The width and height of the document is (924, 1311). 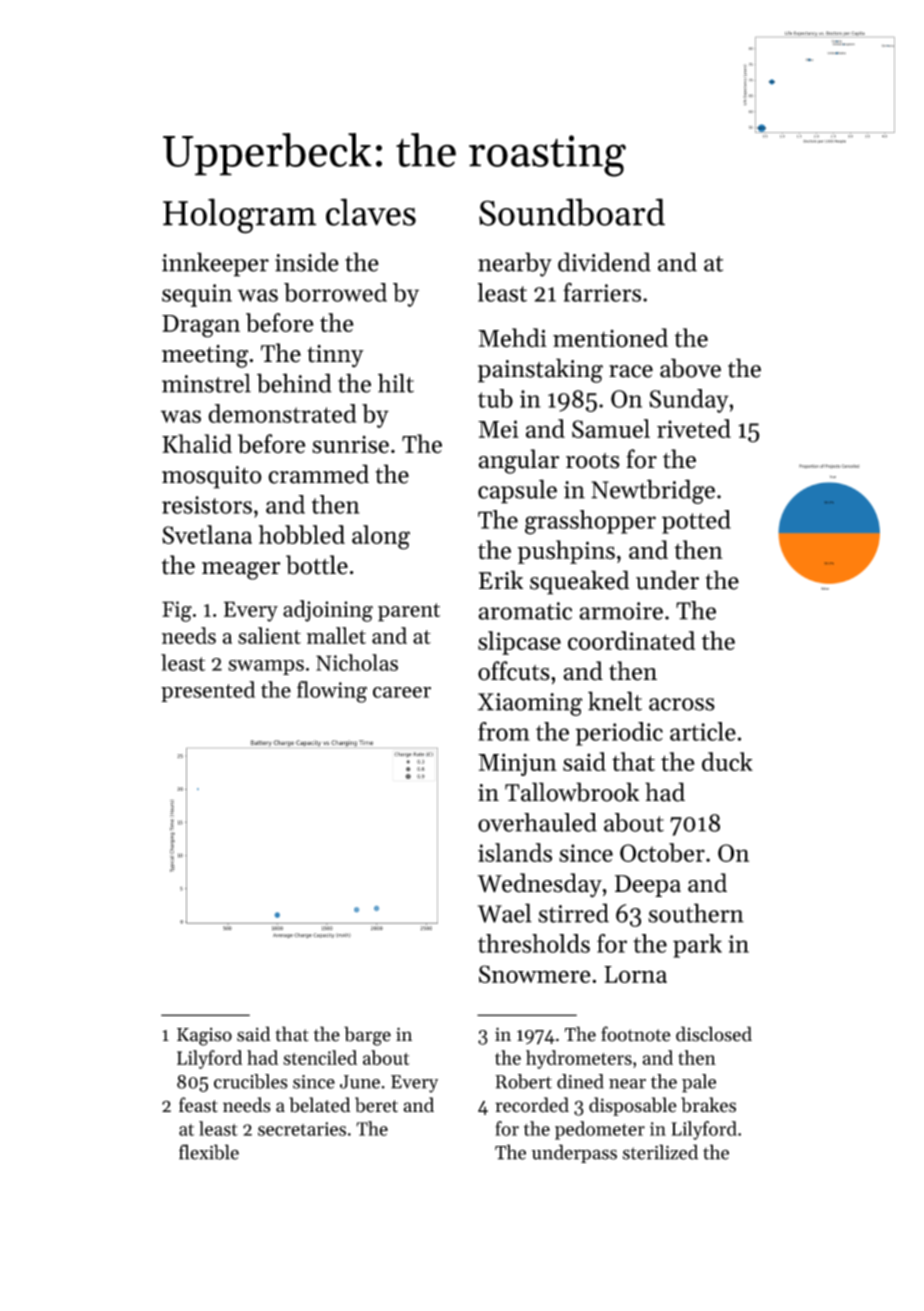 I want to click on along, so click(x=381, y=537).
